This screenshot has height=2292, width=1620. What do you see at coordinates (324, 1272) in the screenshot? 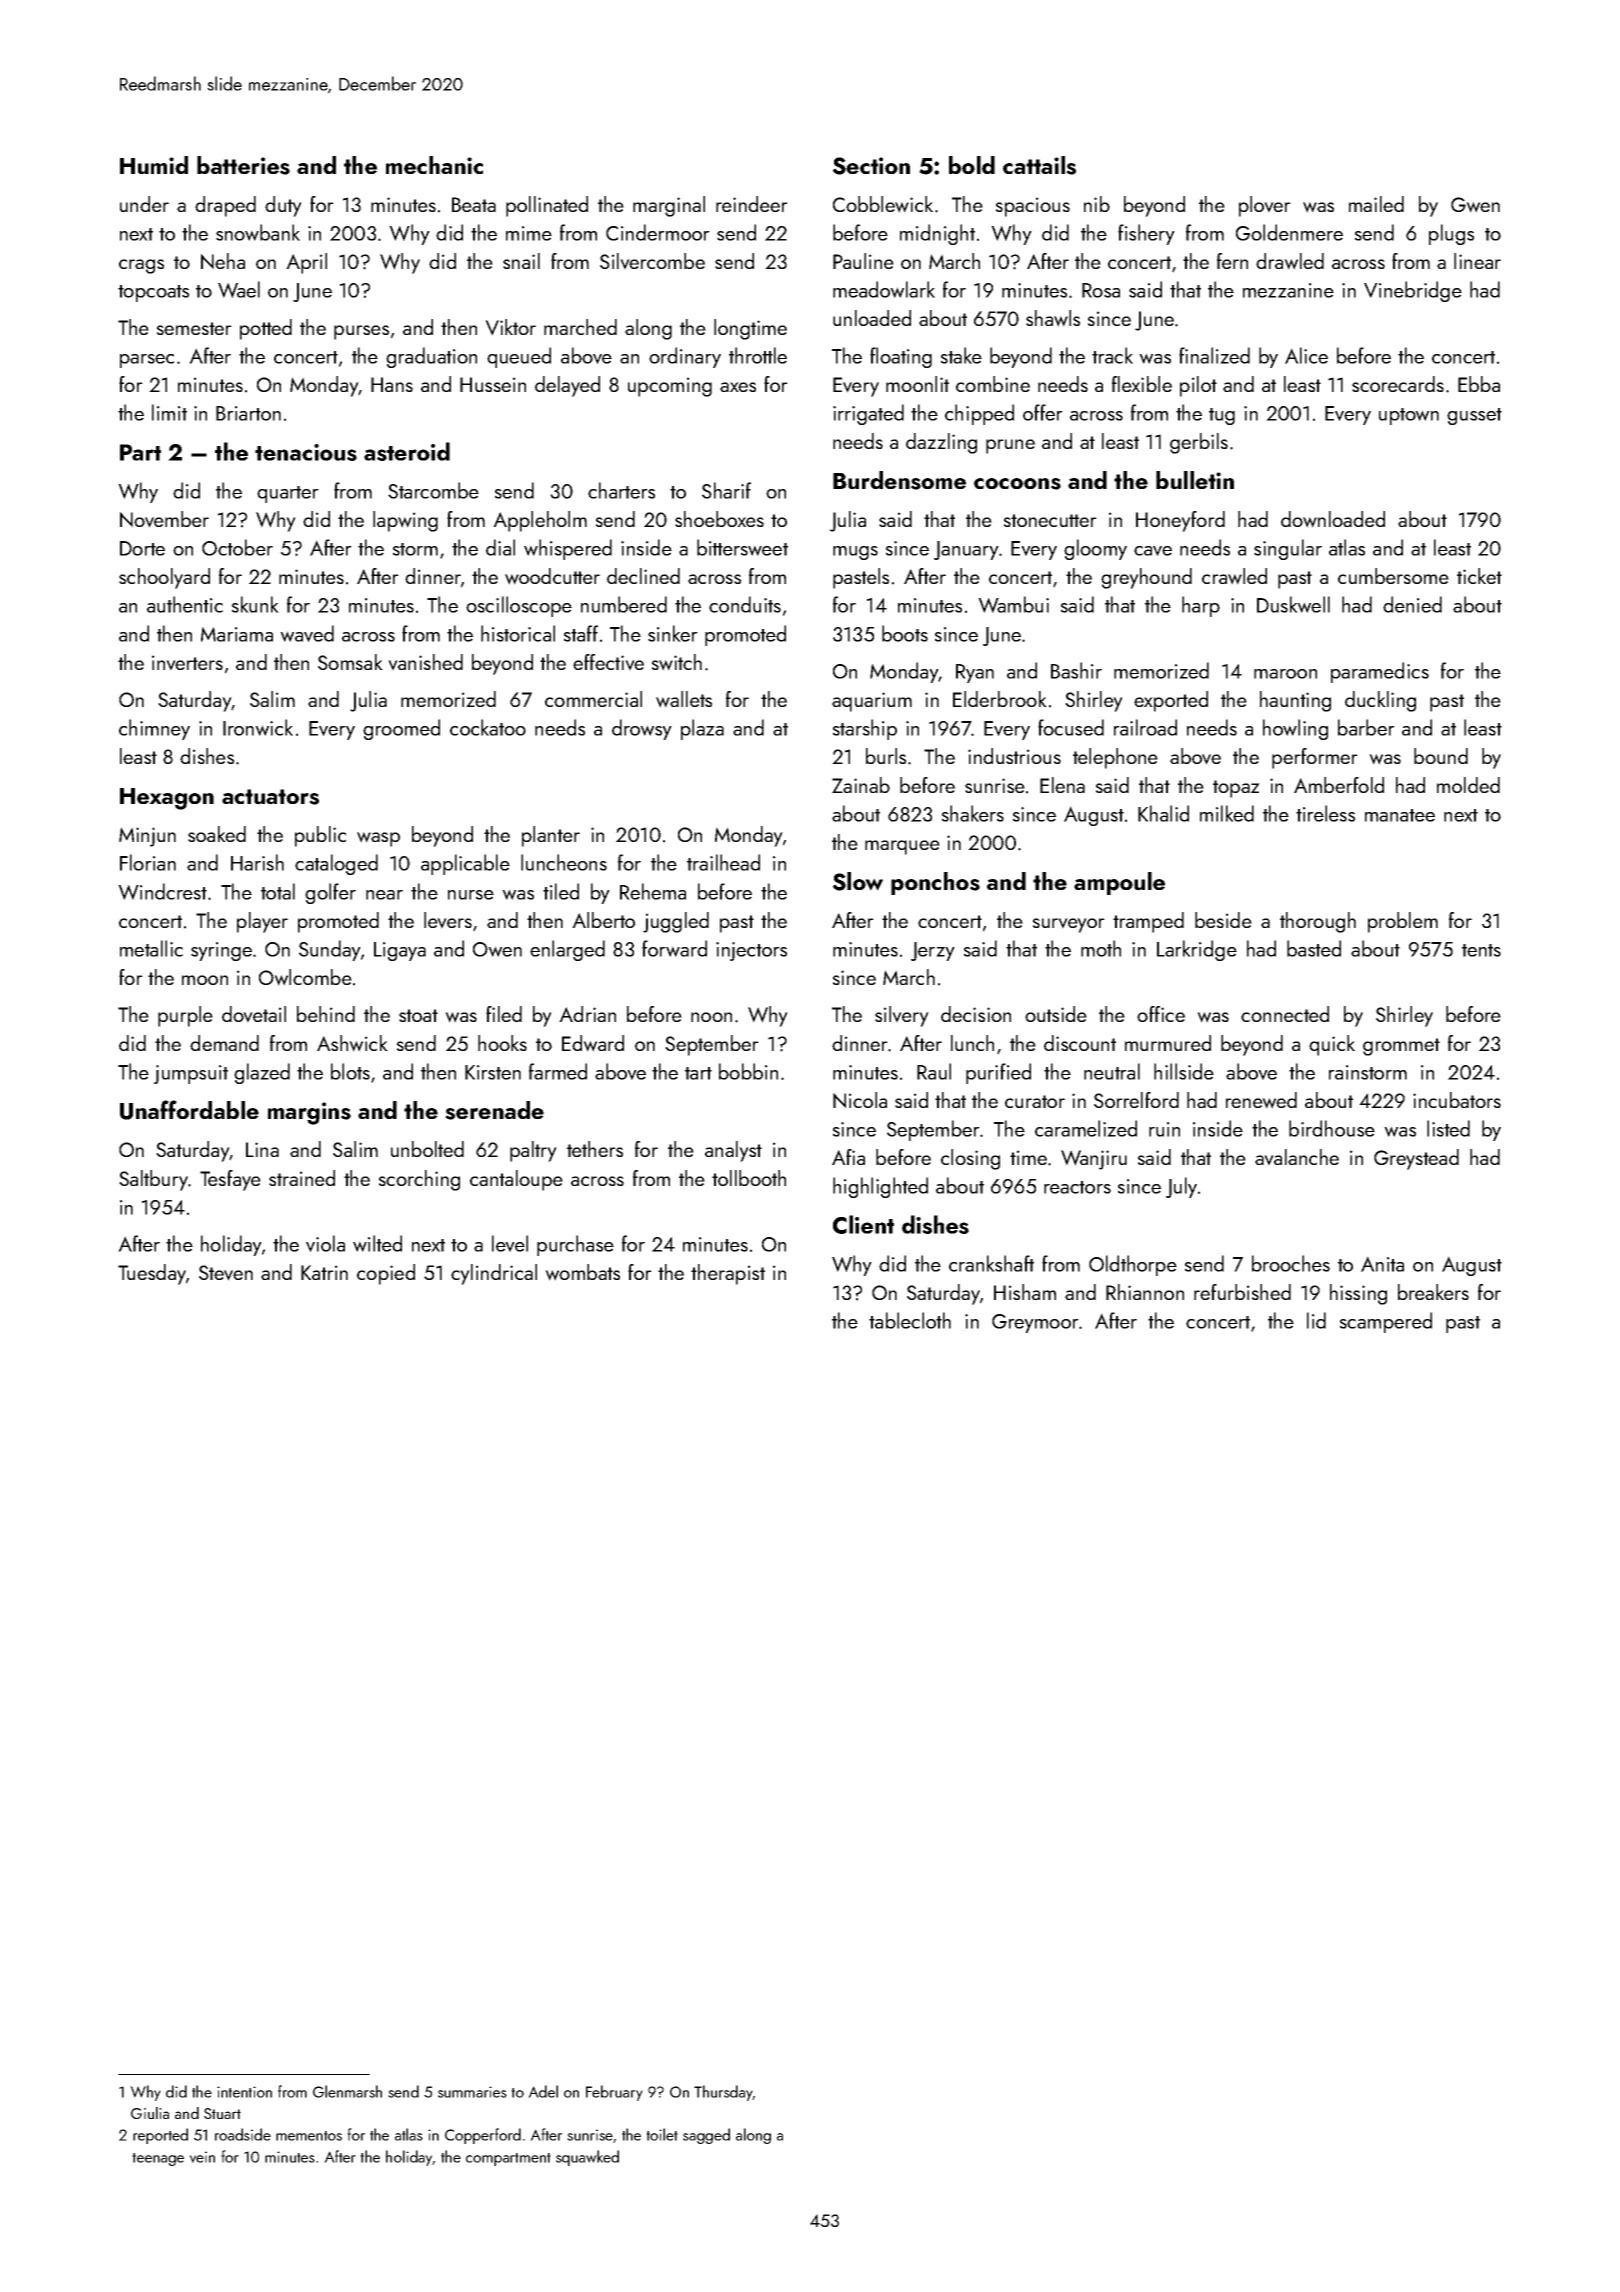
I see `Katrin` at bounding box center [324, 1272].
